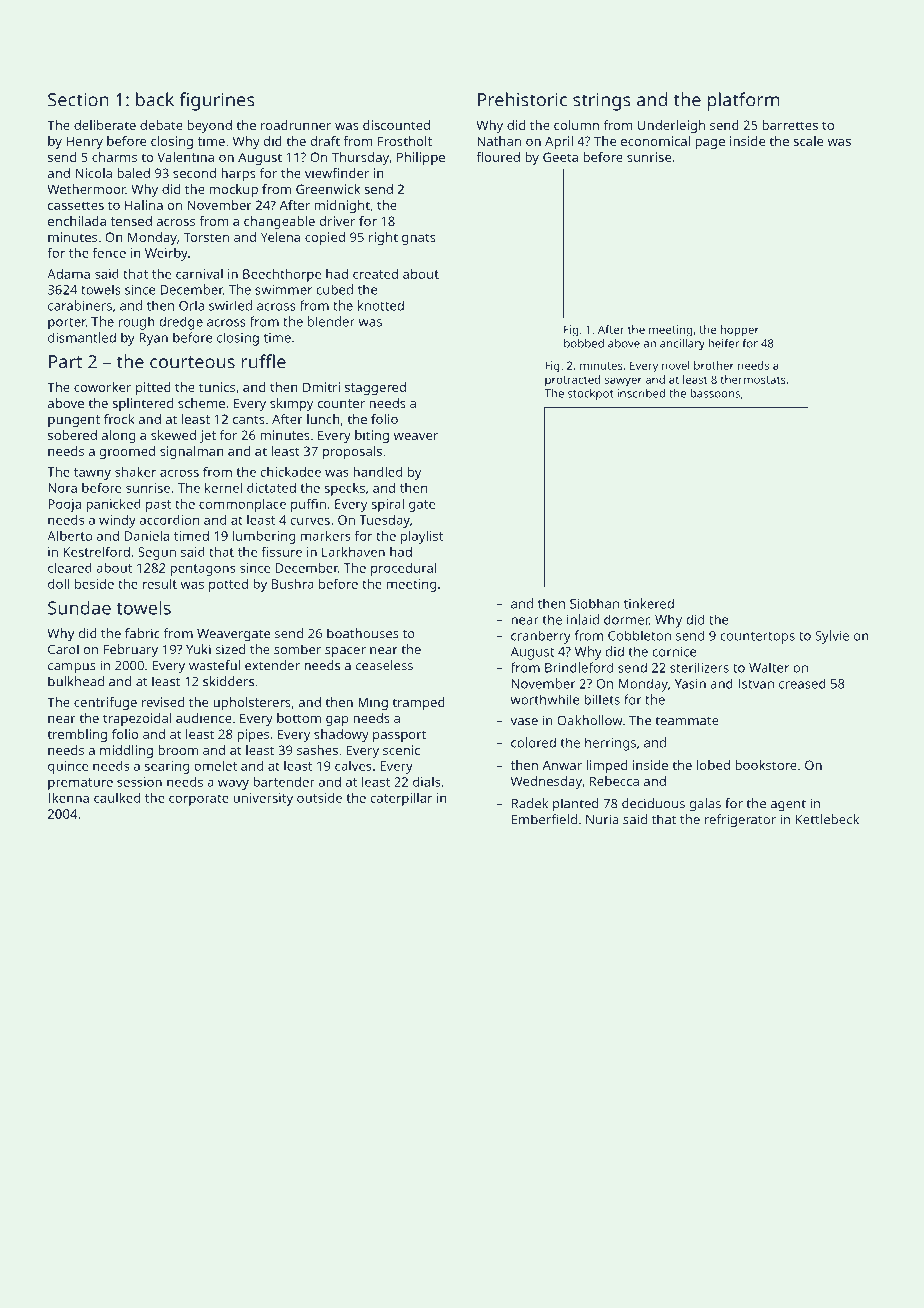 The width and height of the screenshot is (924, 1308). What do you see at coordinates (827, 819) in the screenshot?
I see `Kettlebeck` at bounding box center [827, 819].
